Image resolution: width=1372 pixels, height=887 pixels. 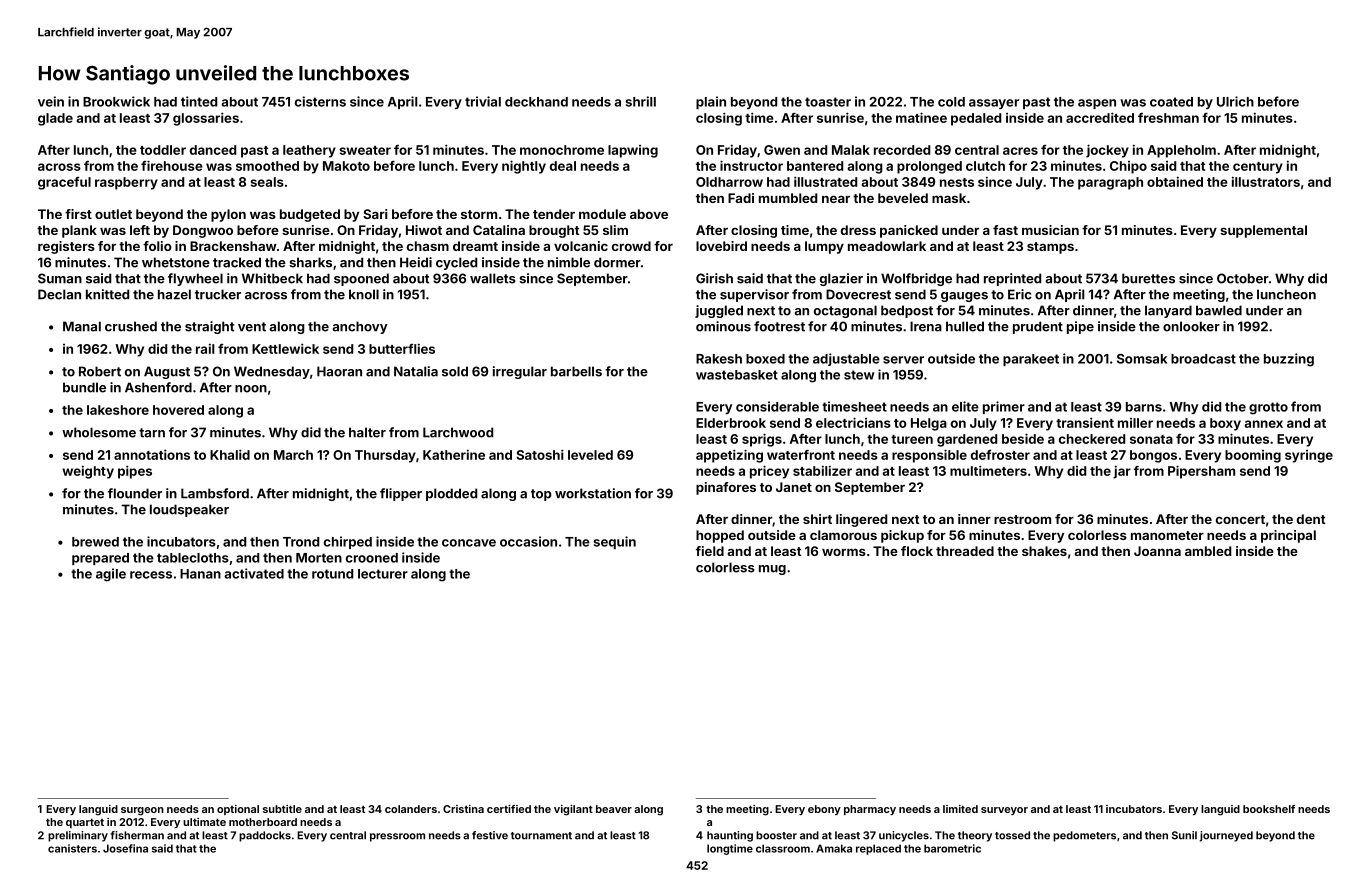 What do you see at coordinates (125, 848) in the screenshot?
I see `Josefina` at bounding box center [125, 848].
